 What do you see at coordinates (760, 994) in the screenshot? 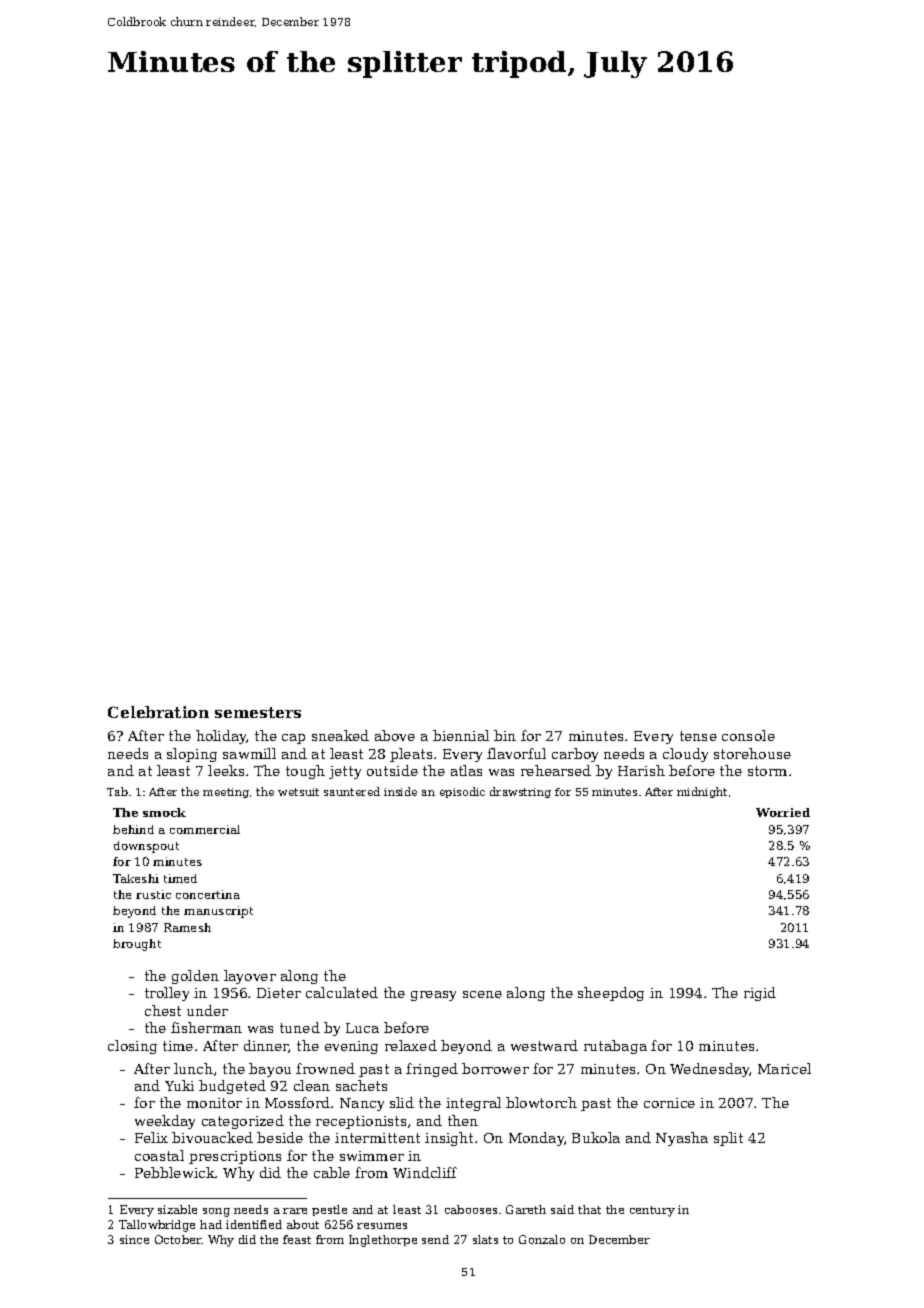
I see `rigid` at bounding box center [760, 994].
